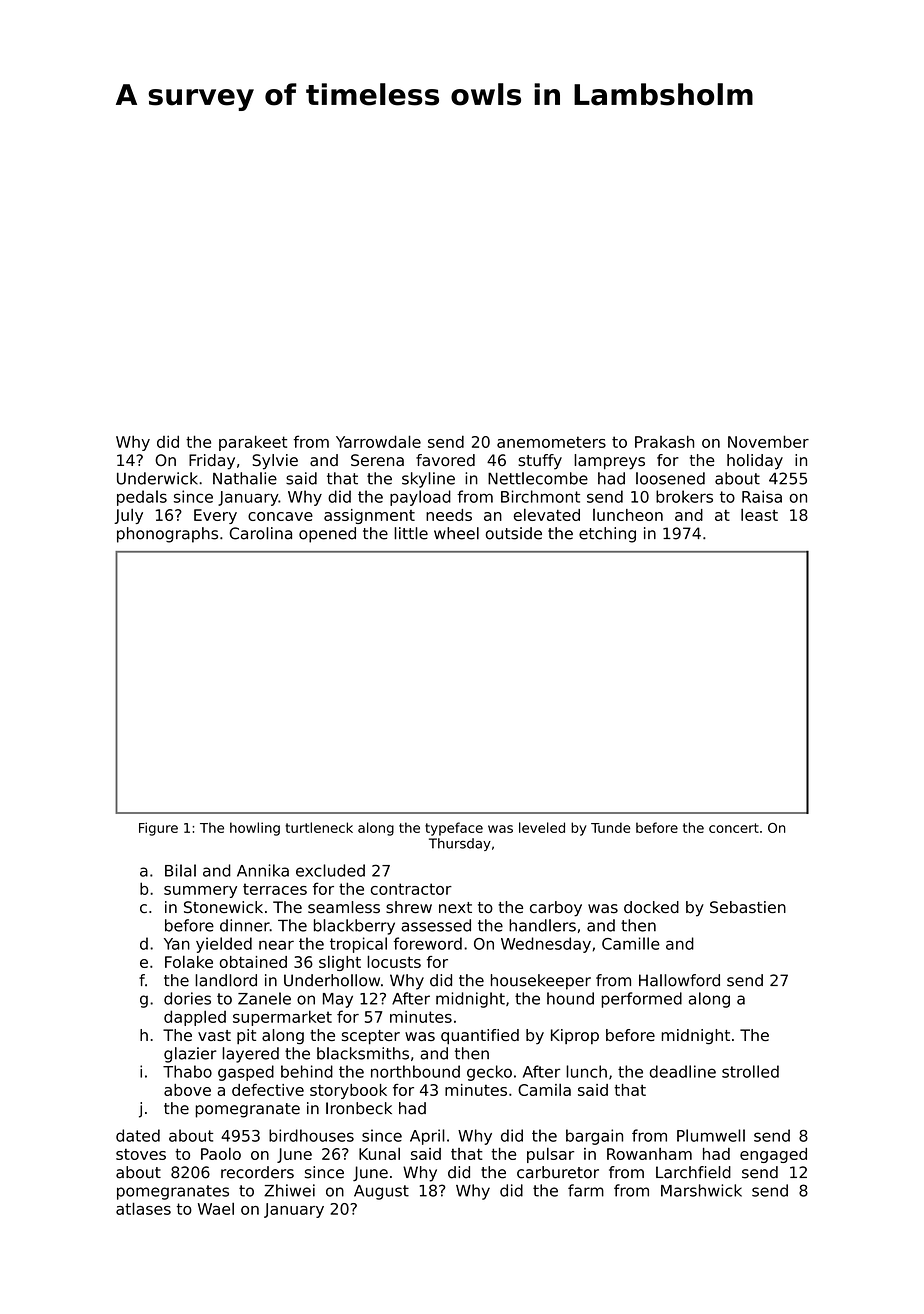 The image size is (924, 1314). What do you see at coordinates (607, 535) in the screenshot?
I see `etching` at bounding box center [607, 535].
